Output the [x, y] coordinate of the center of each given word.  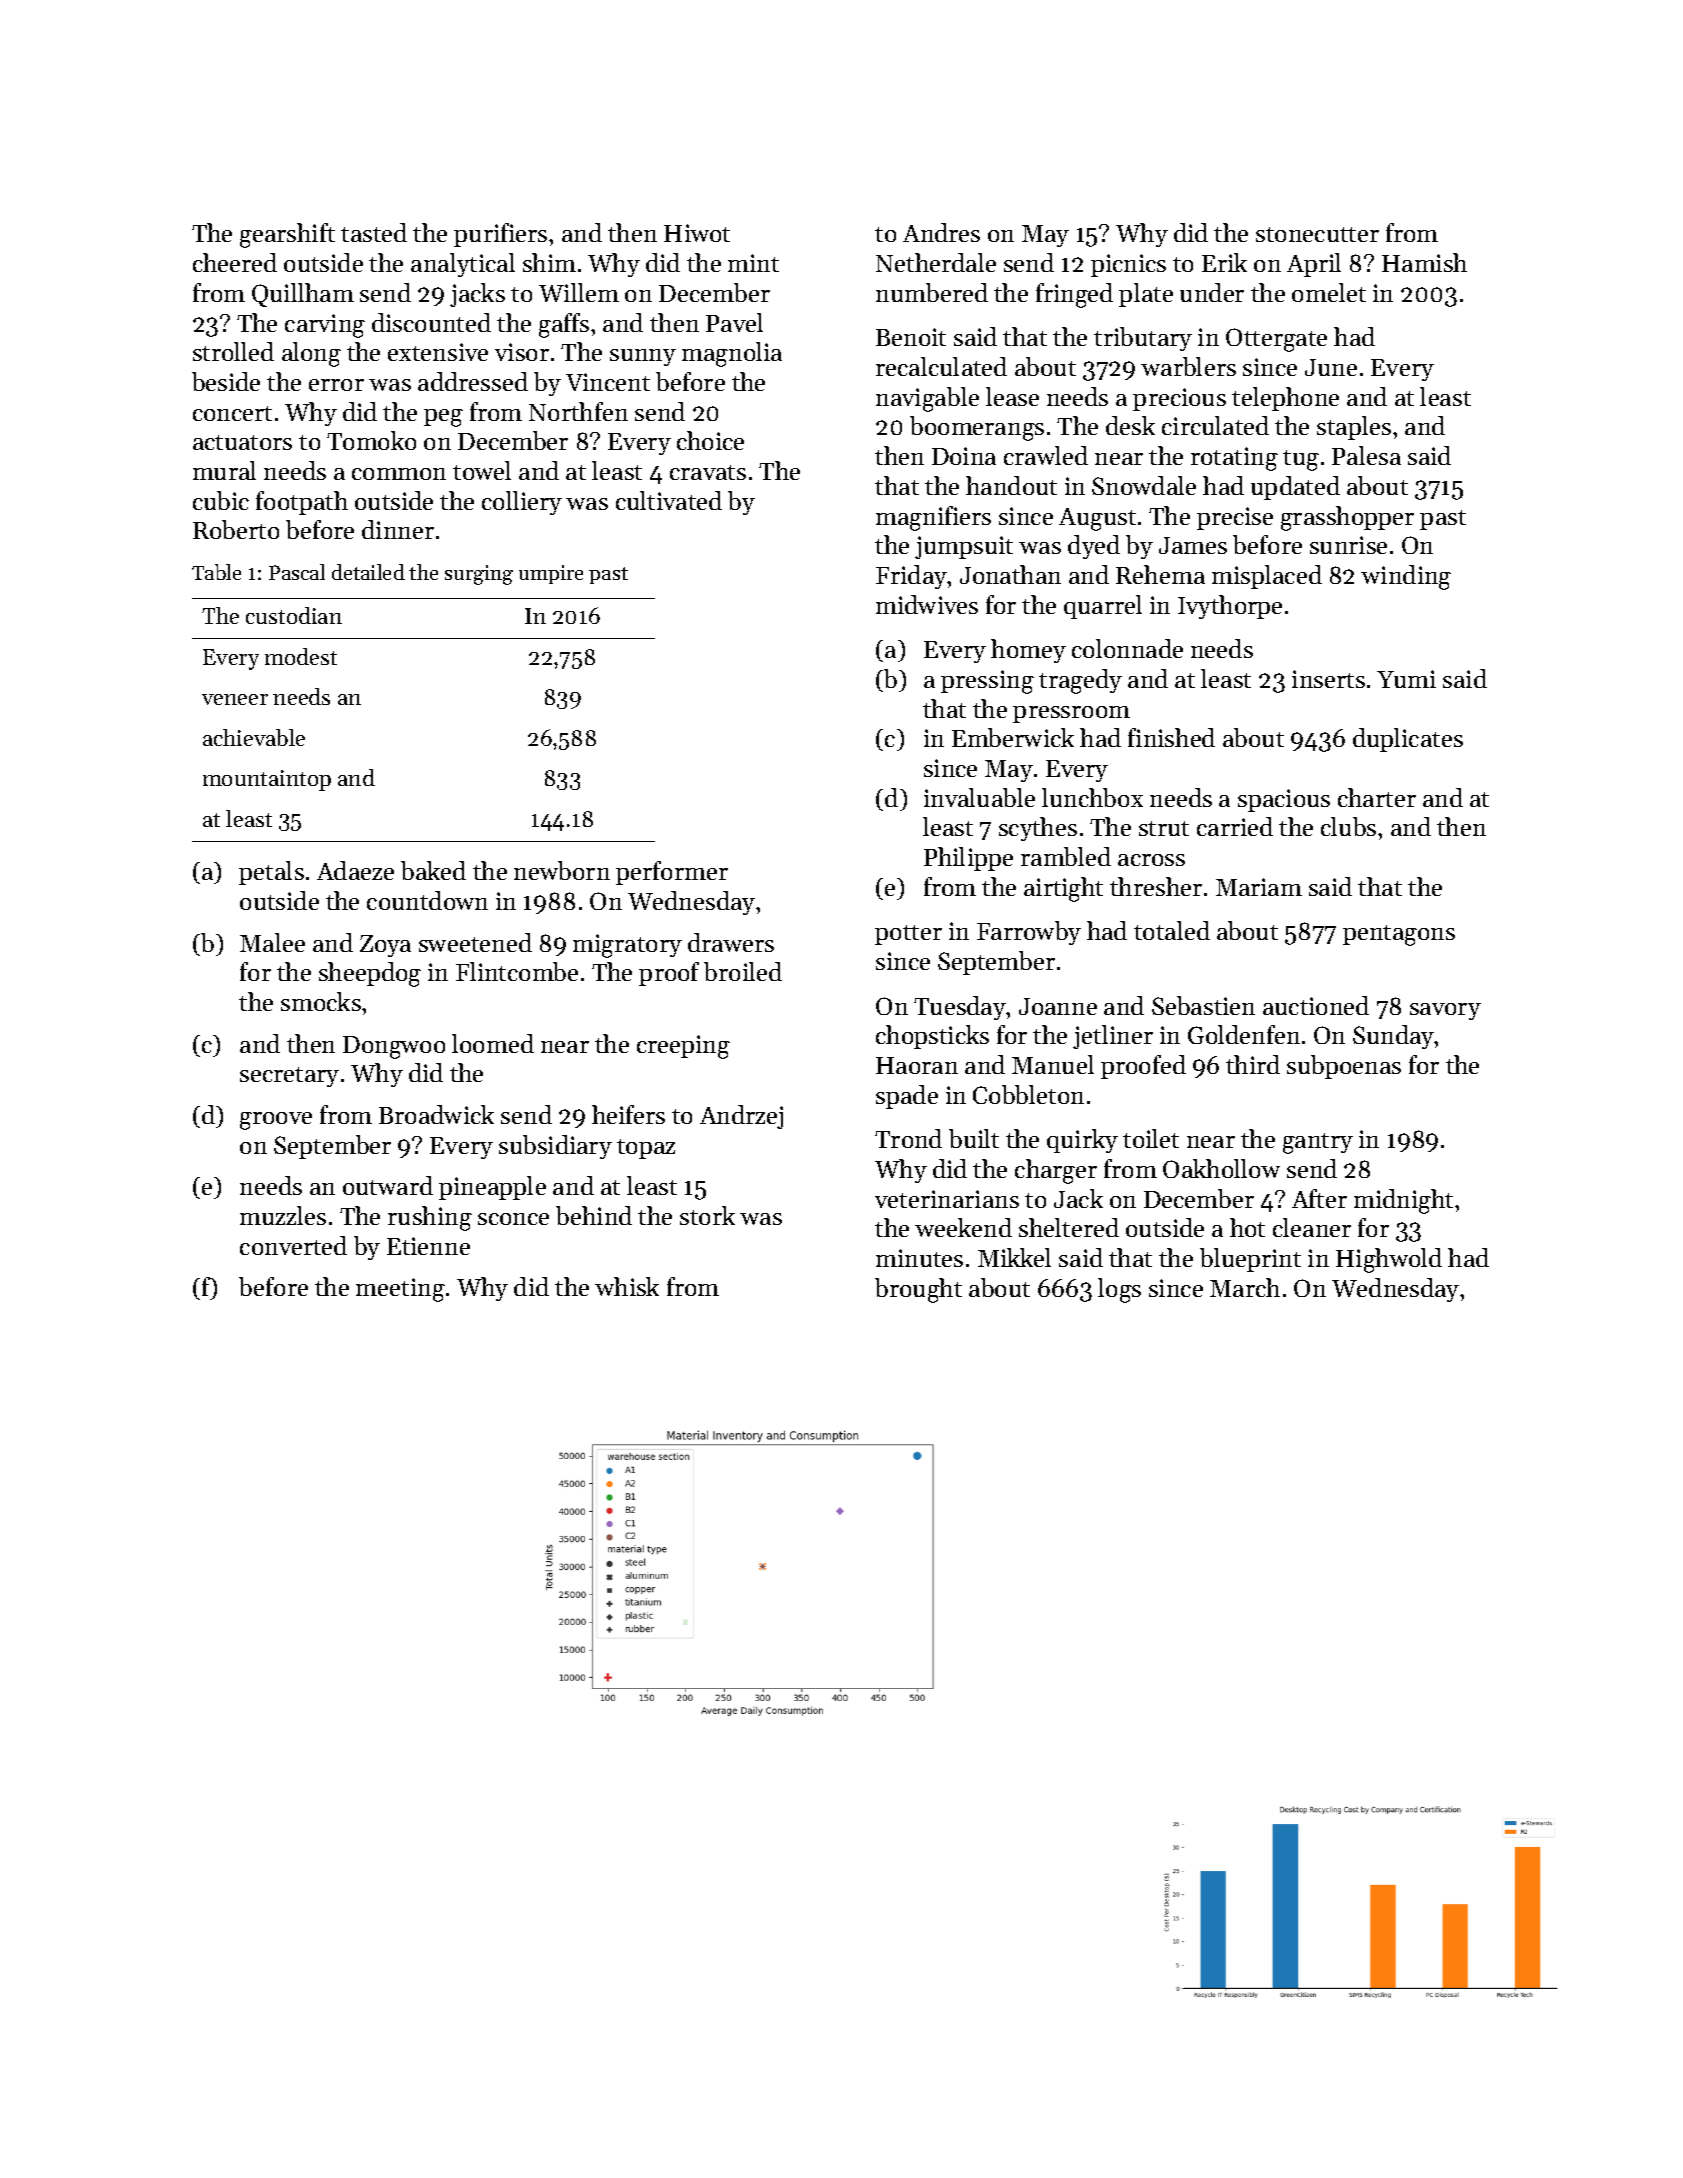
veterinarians [947, 1199]
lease [1012, 396]
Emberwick [1013, 737]
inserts [1328, 679]
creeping [683, 1047]
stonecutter [1317, 234]
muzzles [283, 1215]
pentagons [1399, 935]
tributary [1143, 339]
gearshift [287, 235]
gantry [1318, 1143]
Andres [941, 232]
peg [443, 418]
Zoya [385, 946]
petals [271, 873]
